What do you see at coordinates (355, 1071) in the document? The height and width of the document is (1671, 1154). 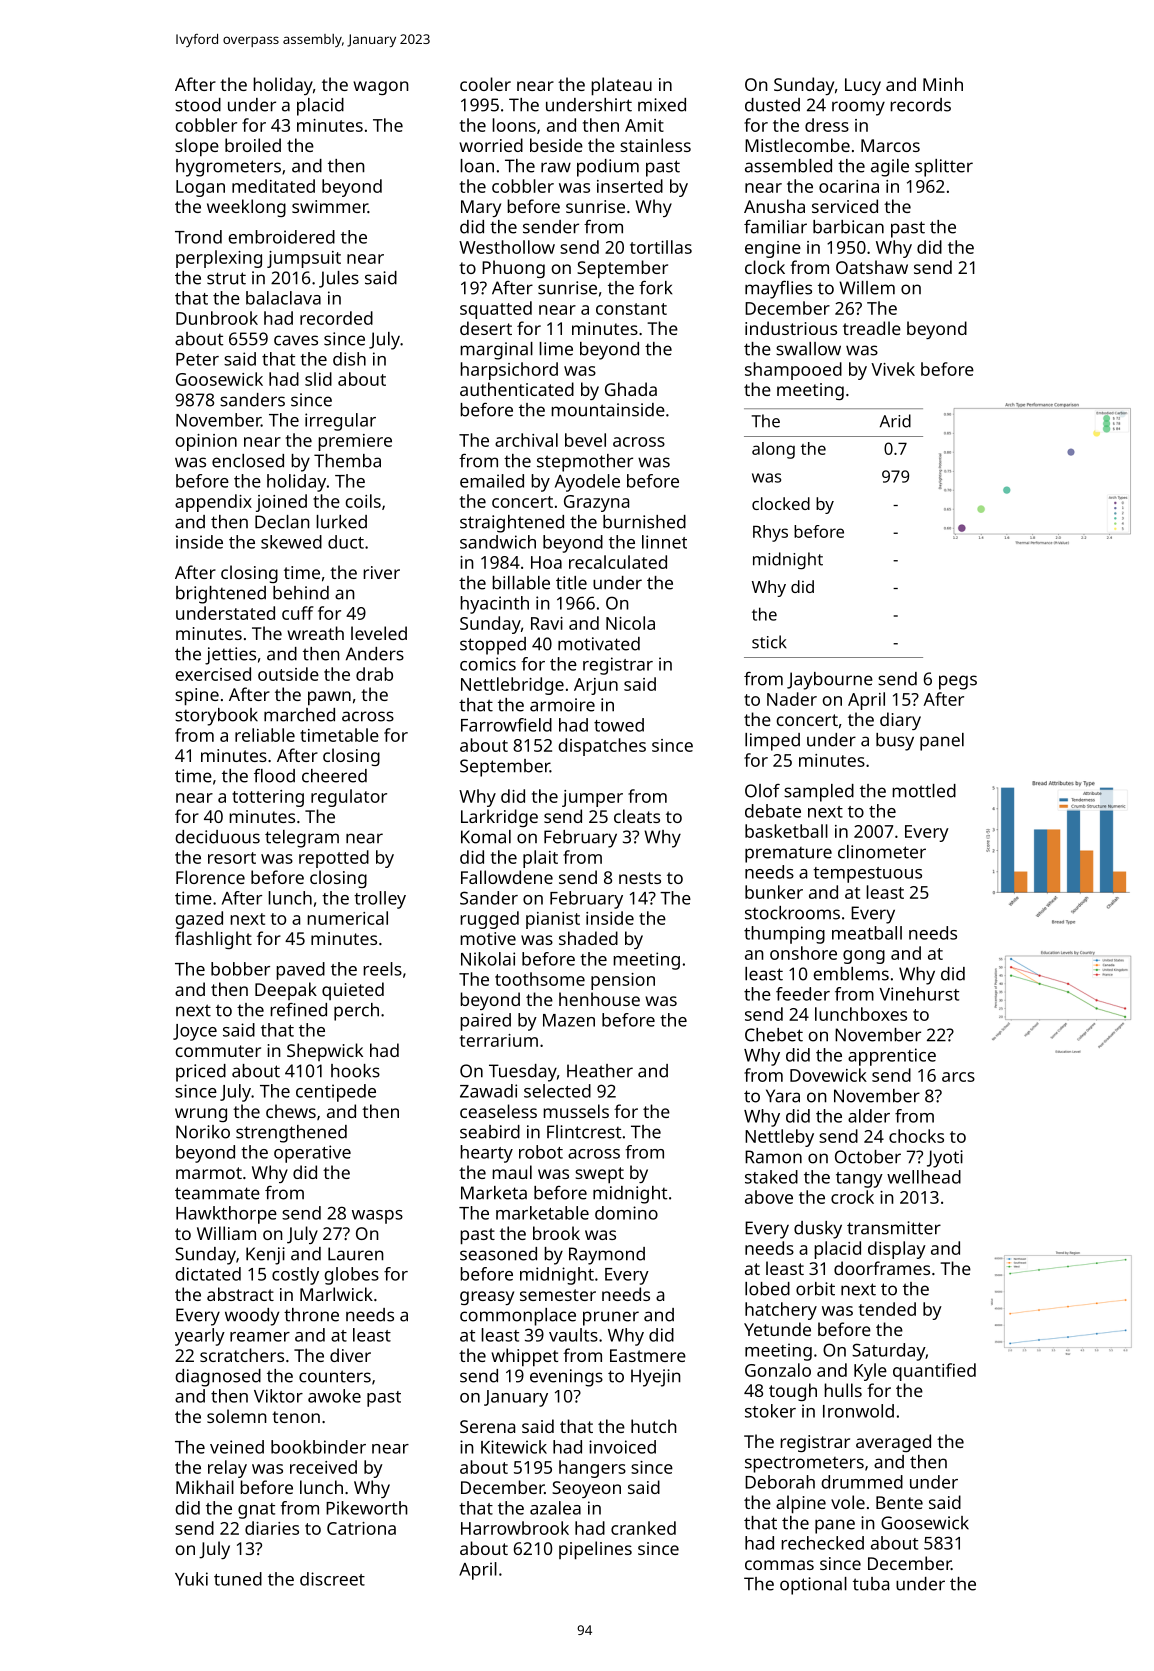 I see `hooks` at bounding box center [355, 1071].
